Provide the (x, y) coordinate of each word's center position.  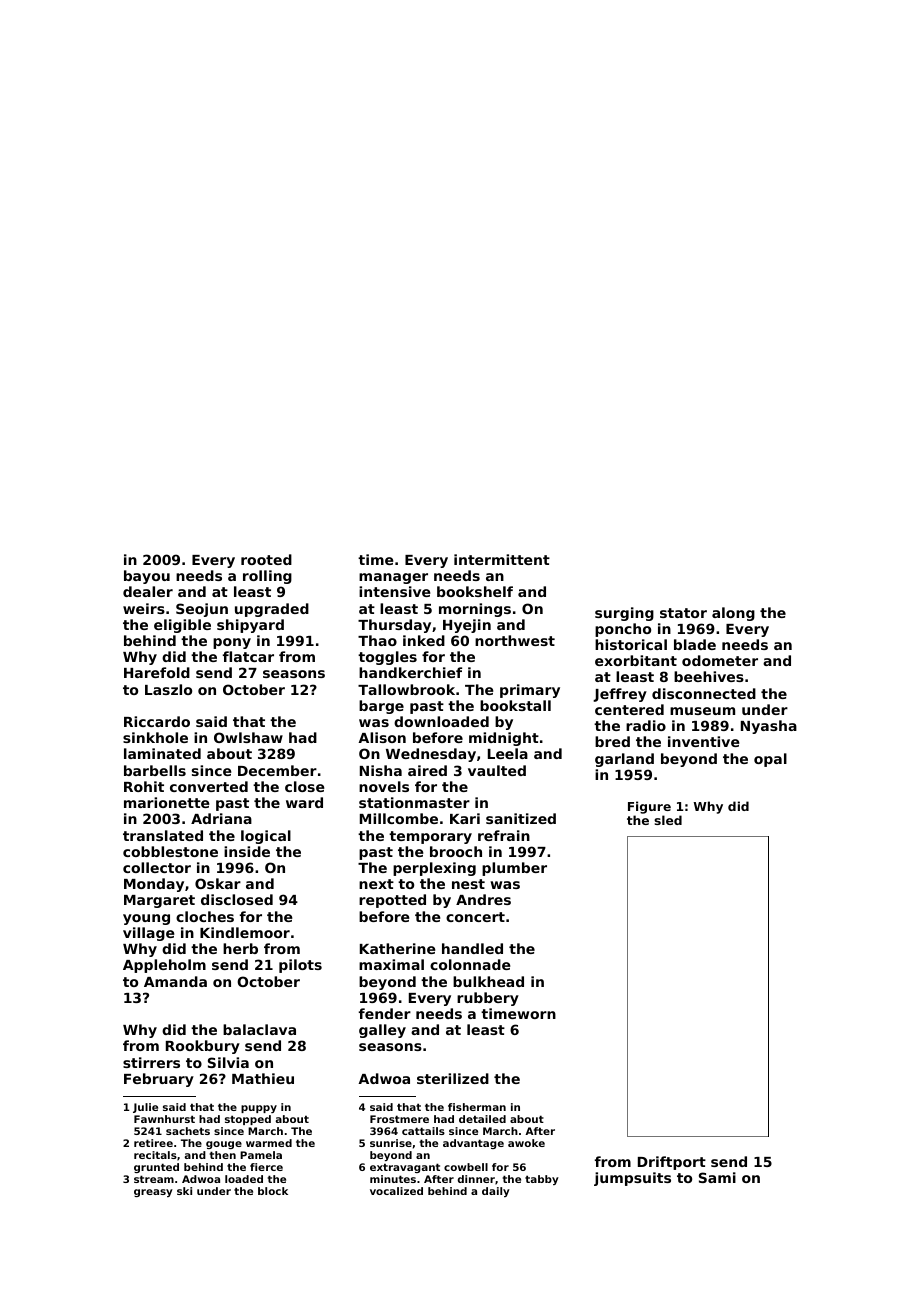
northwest (515, 640)
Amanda (175, 981)
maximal (391, 964)
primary (530, 691)
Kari (465, 818)
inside (247, 851)
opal (770, 760)
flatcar (248, 656)
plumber (514, 869)
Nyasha (769, 727)
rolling (267, 577)
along (733, 614)
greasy (153, 1193)
